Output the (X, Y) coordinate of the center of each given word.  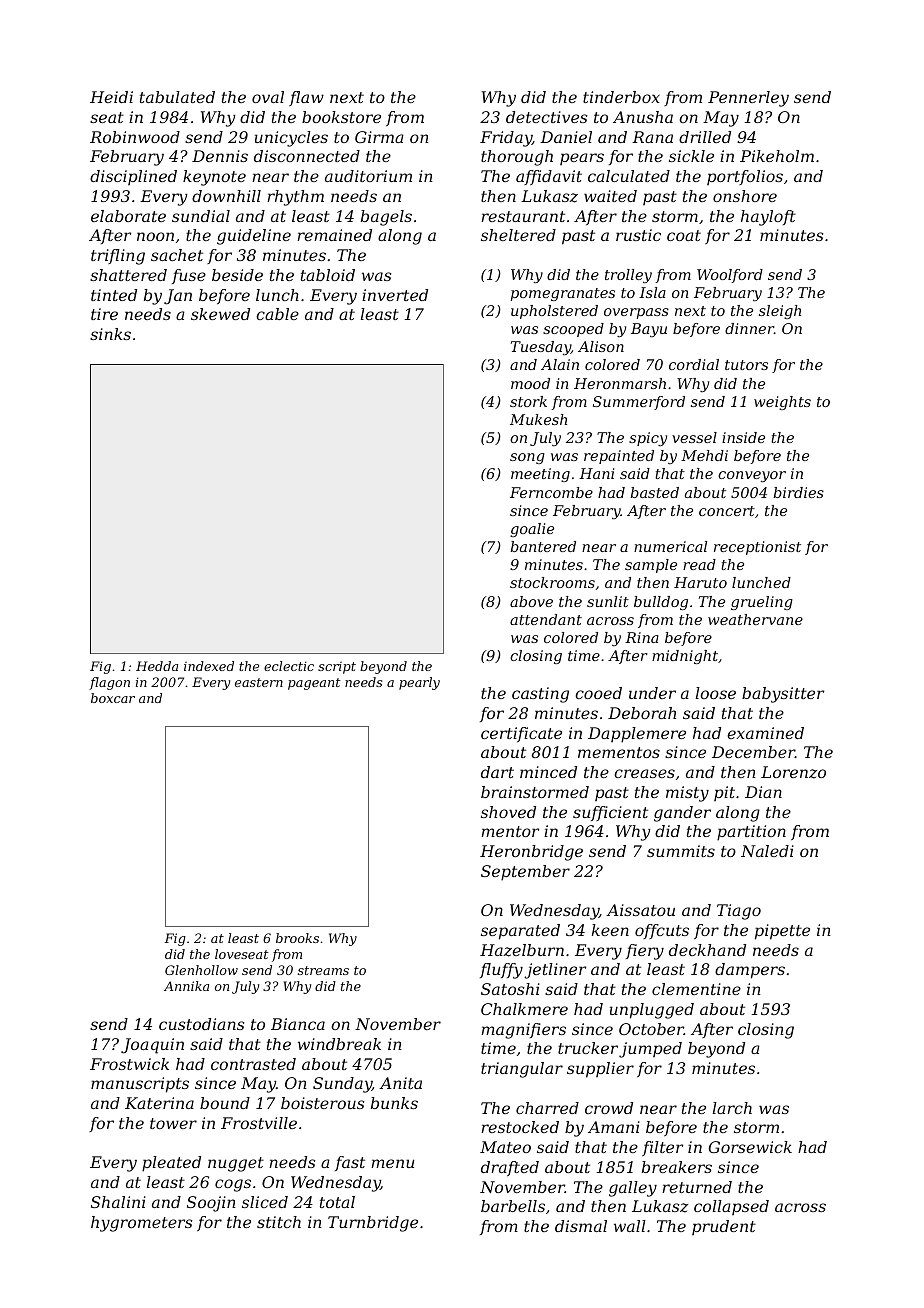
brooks (297, 938)
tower (173, 1123)
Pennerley (748, 99)
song (527, 458)
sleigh (780, 312)
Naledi (767, 851)
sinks (110, 334)
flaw (306, 98)
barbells (513, 1206)
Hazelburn (522, 950)
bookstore (341, 117)
